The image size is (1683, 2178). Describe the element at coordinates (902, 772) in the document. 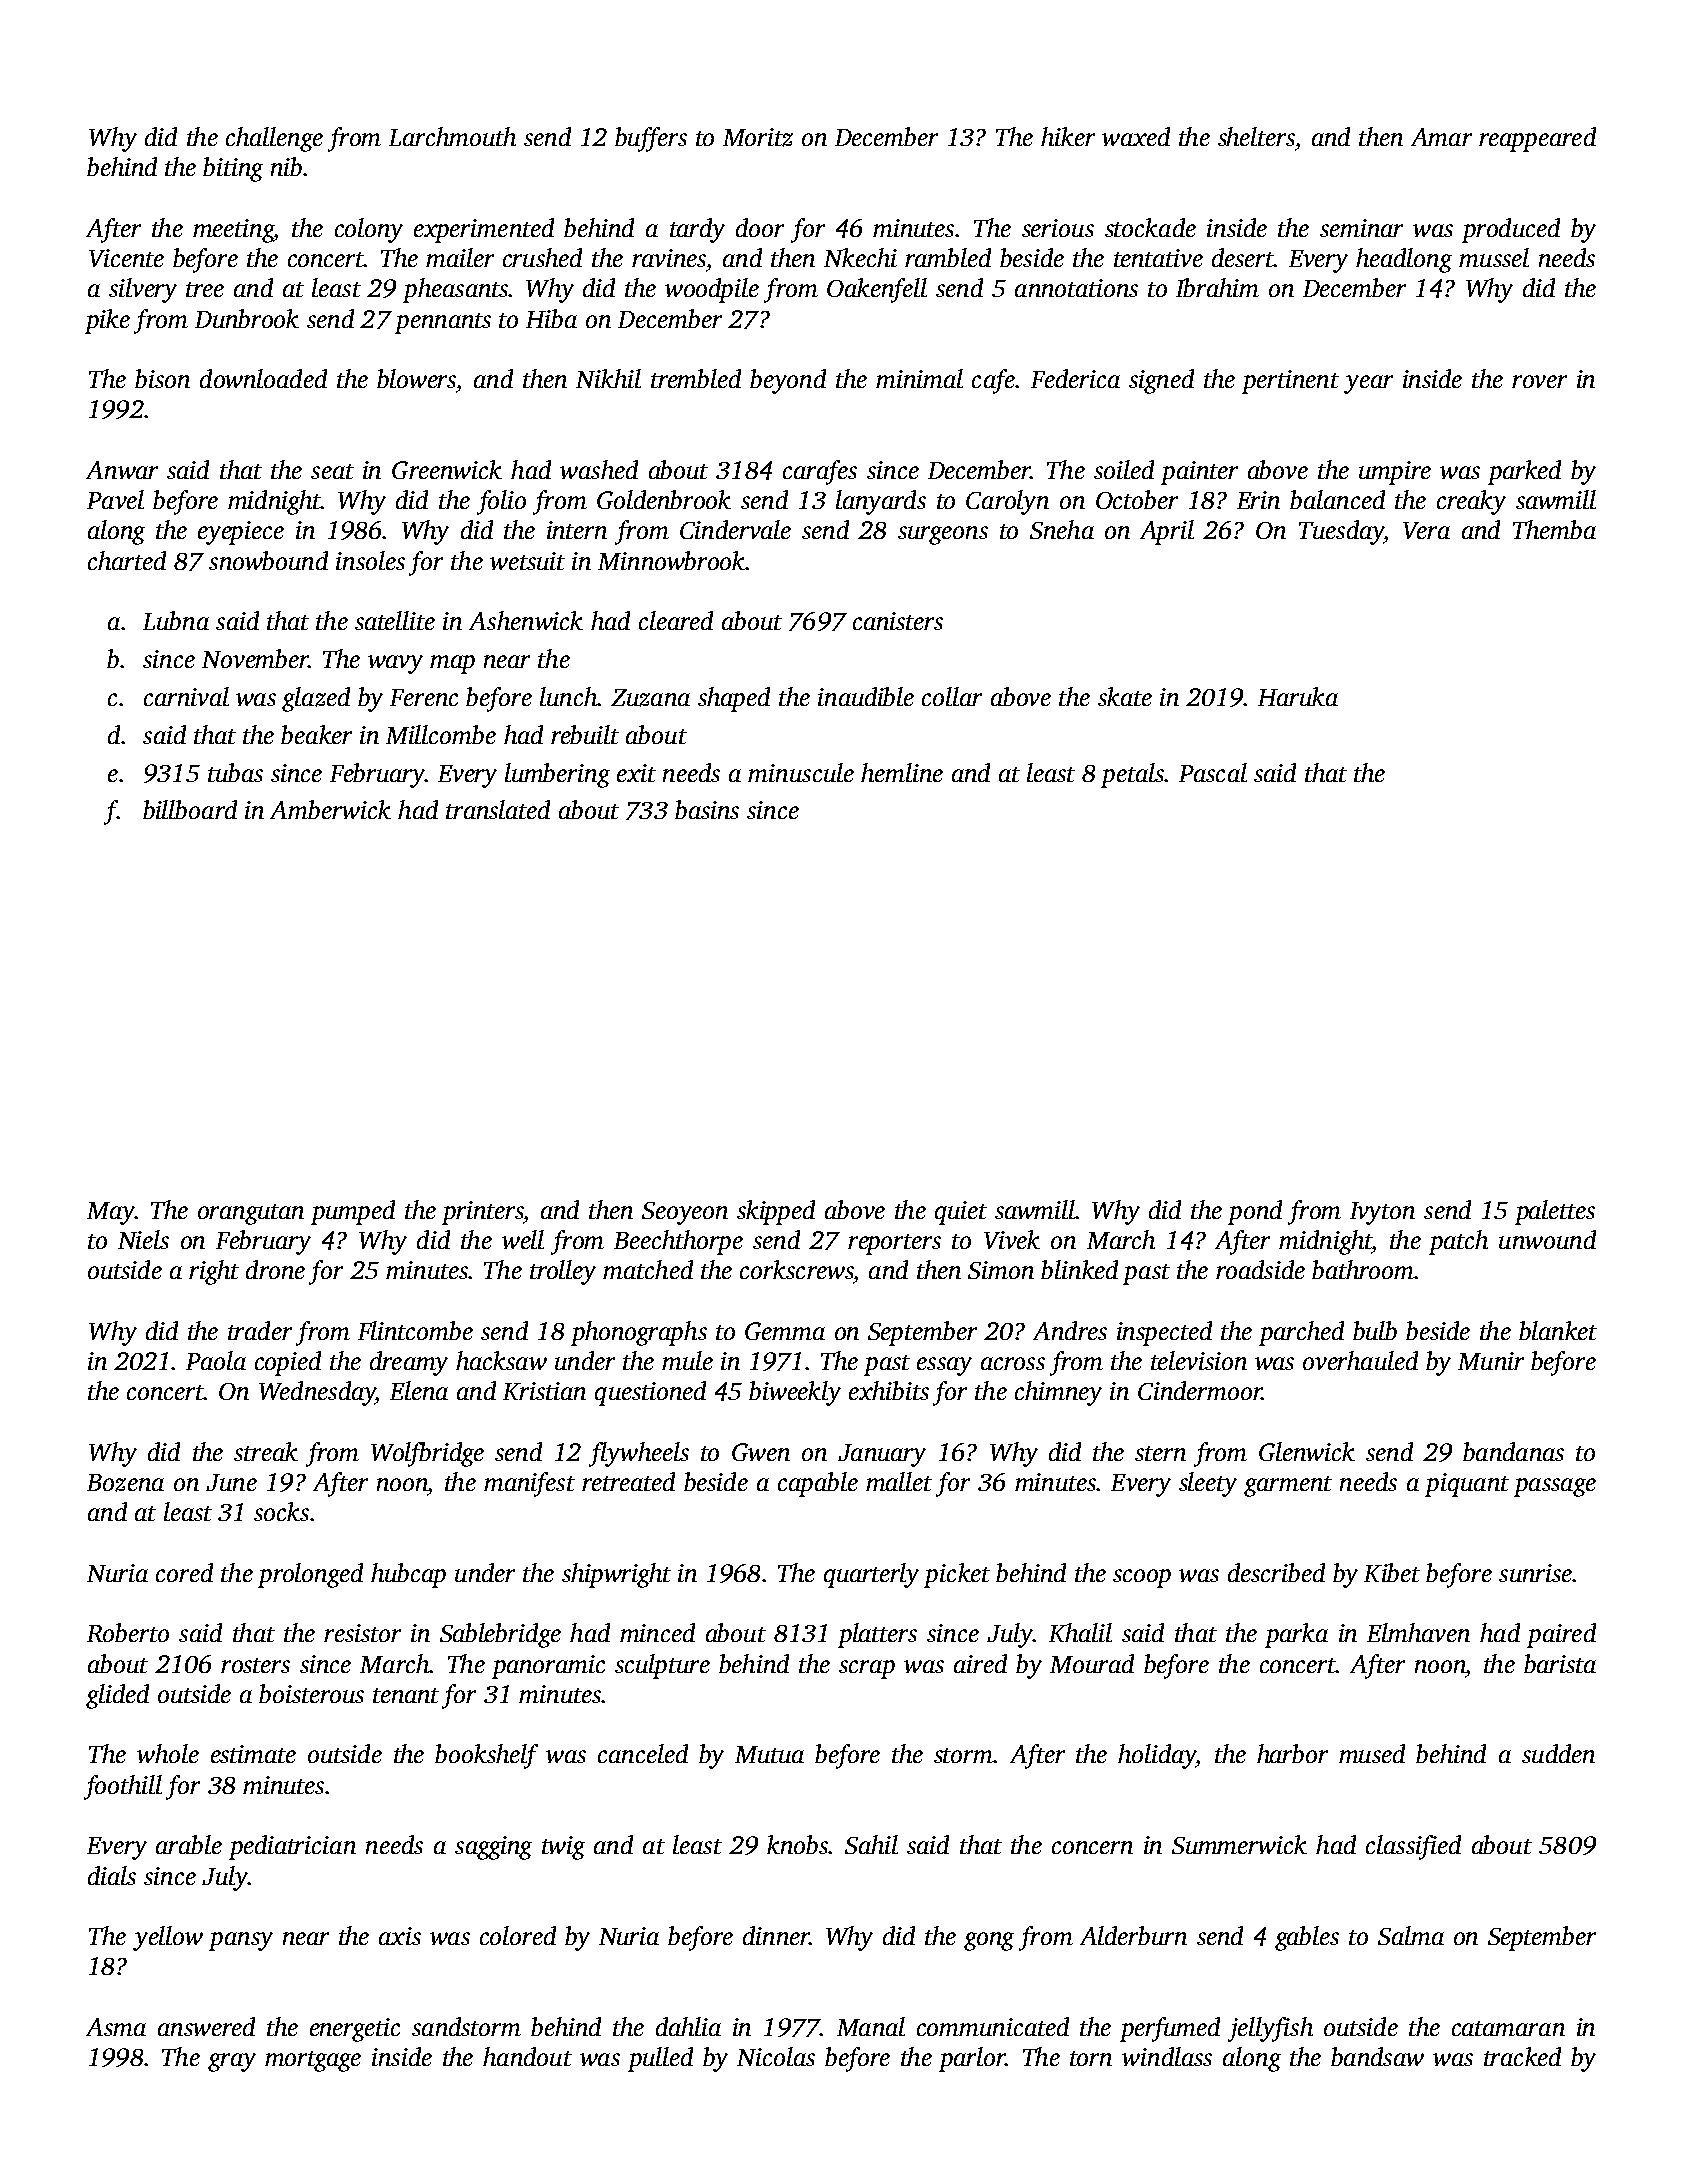

I see `hemline` at that location.
